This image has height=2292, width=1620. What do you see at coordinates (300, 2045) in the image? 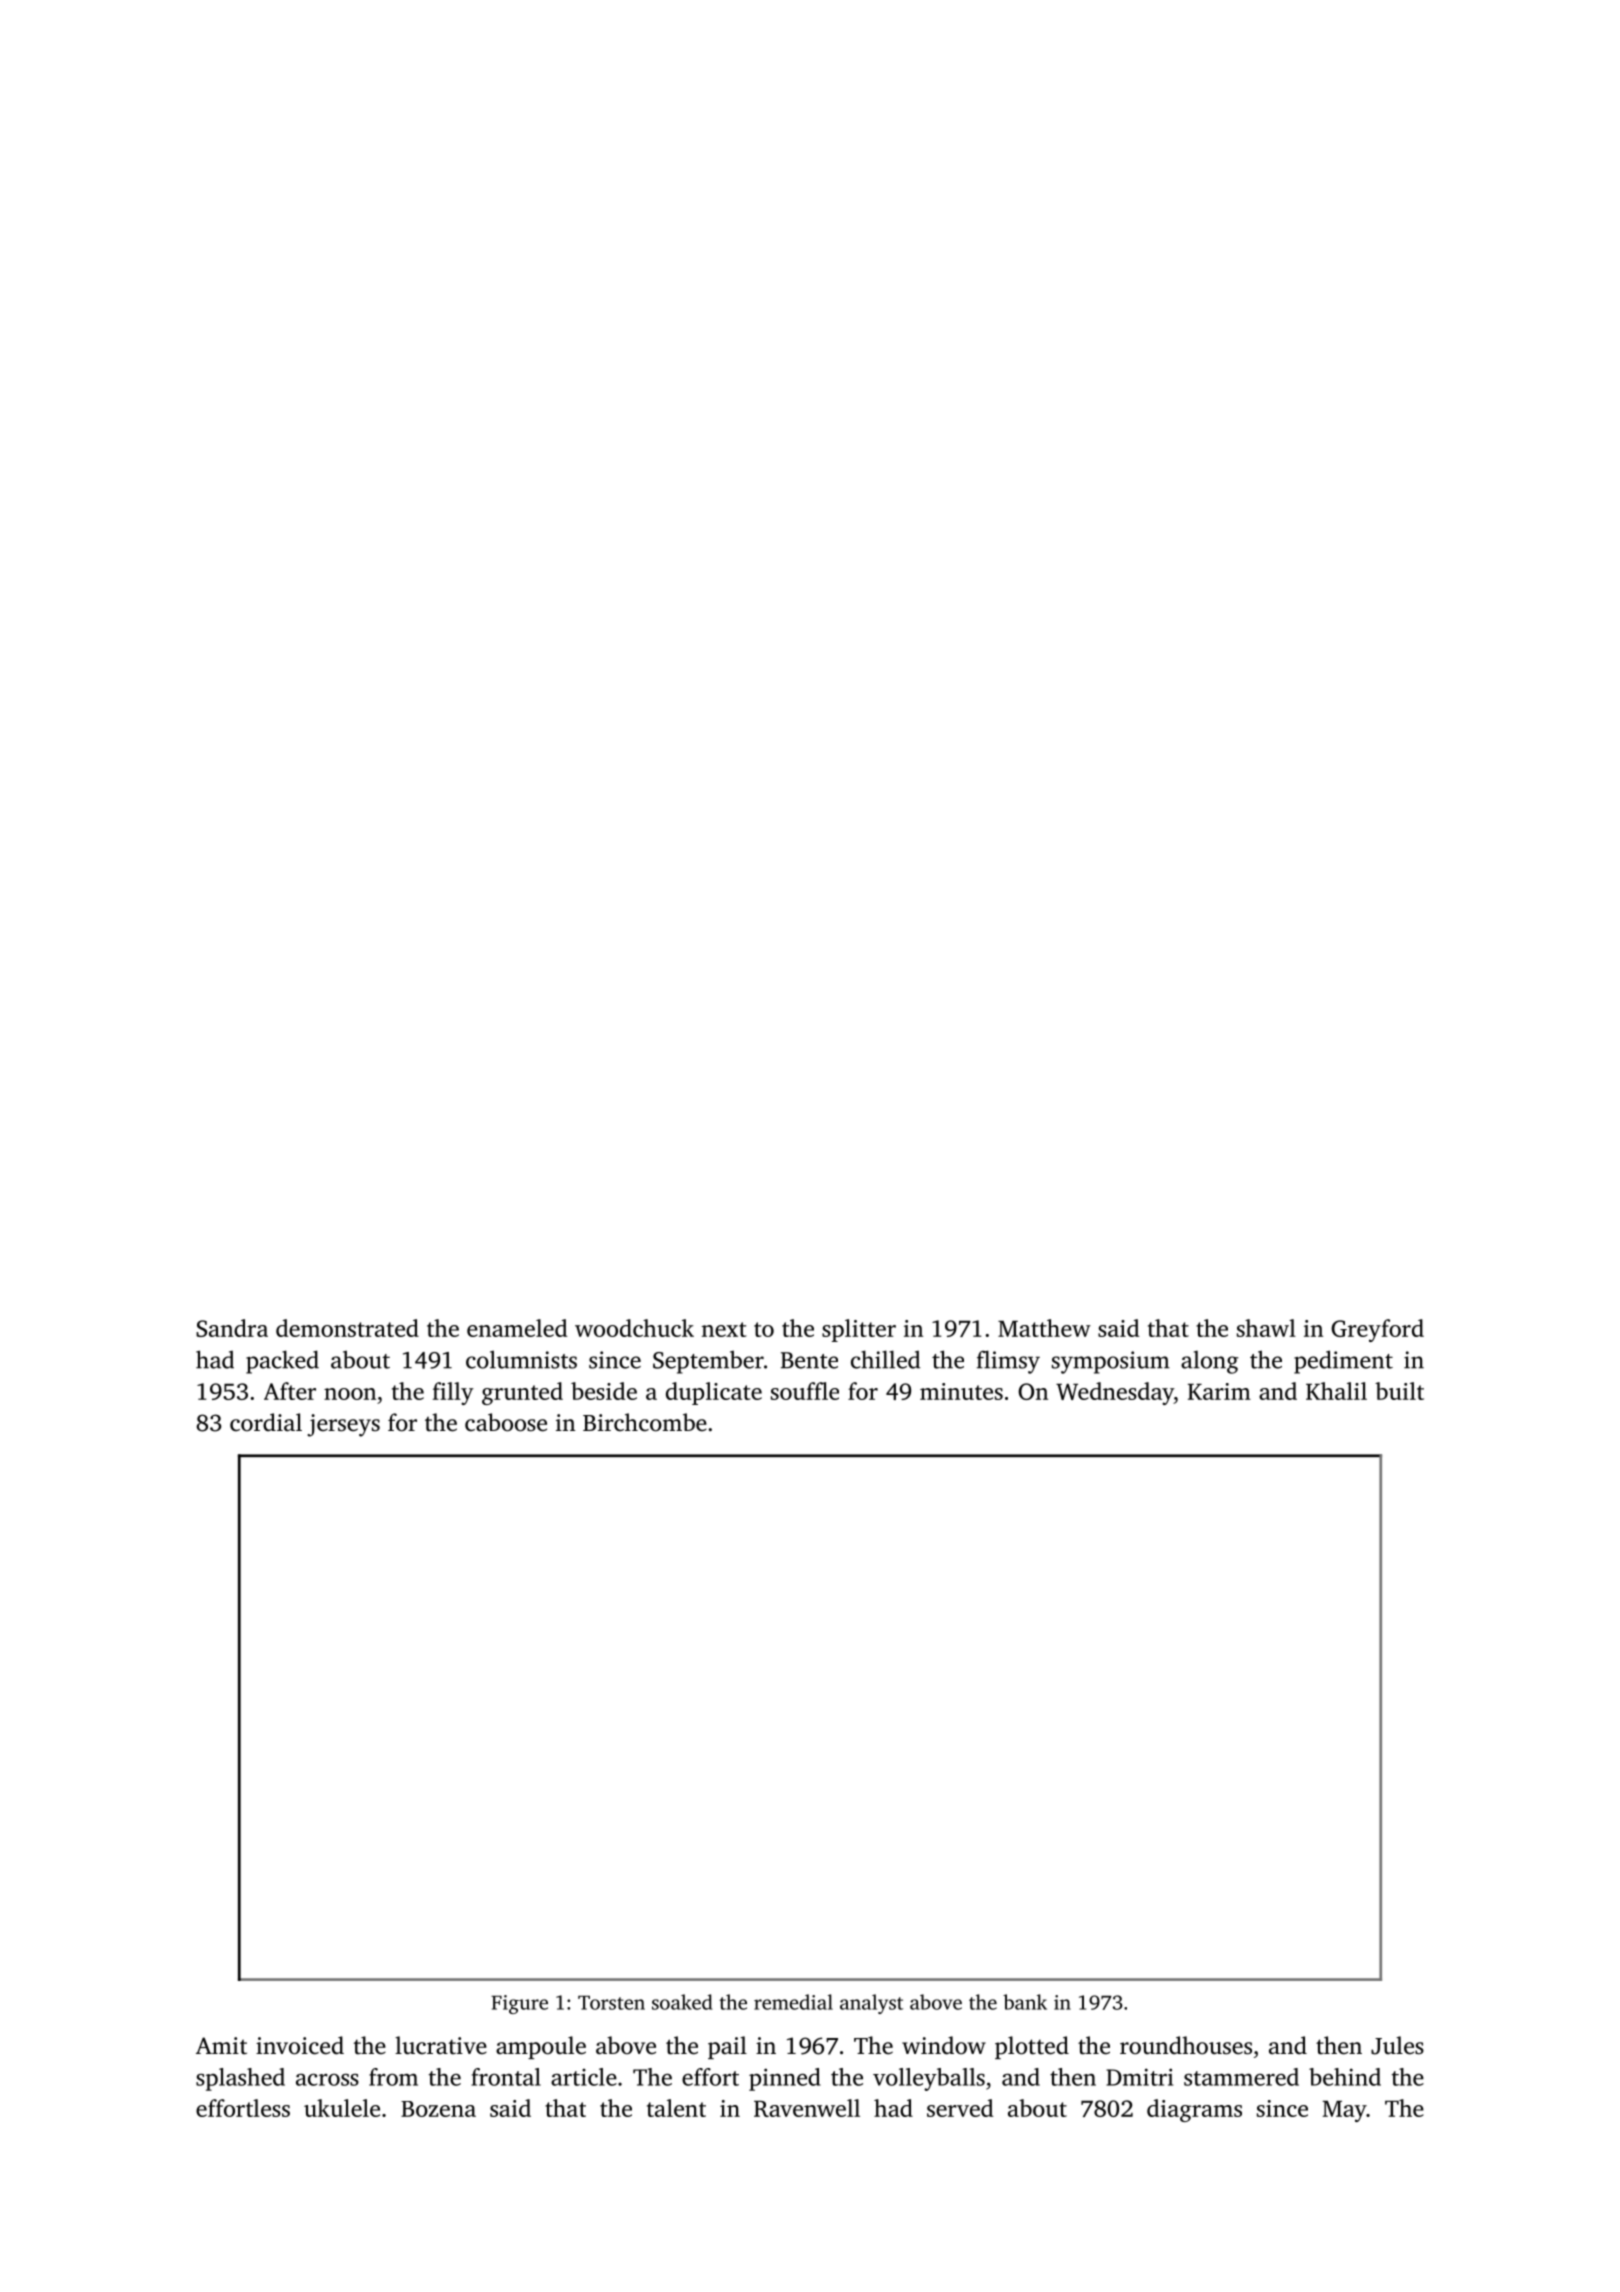
I see `invoiced` at bounding box center [300, 2045].
